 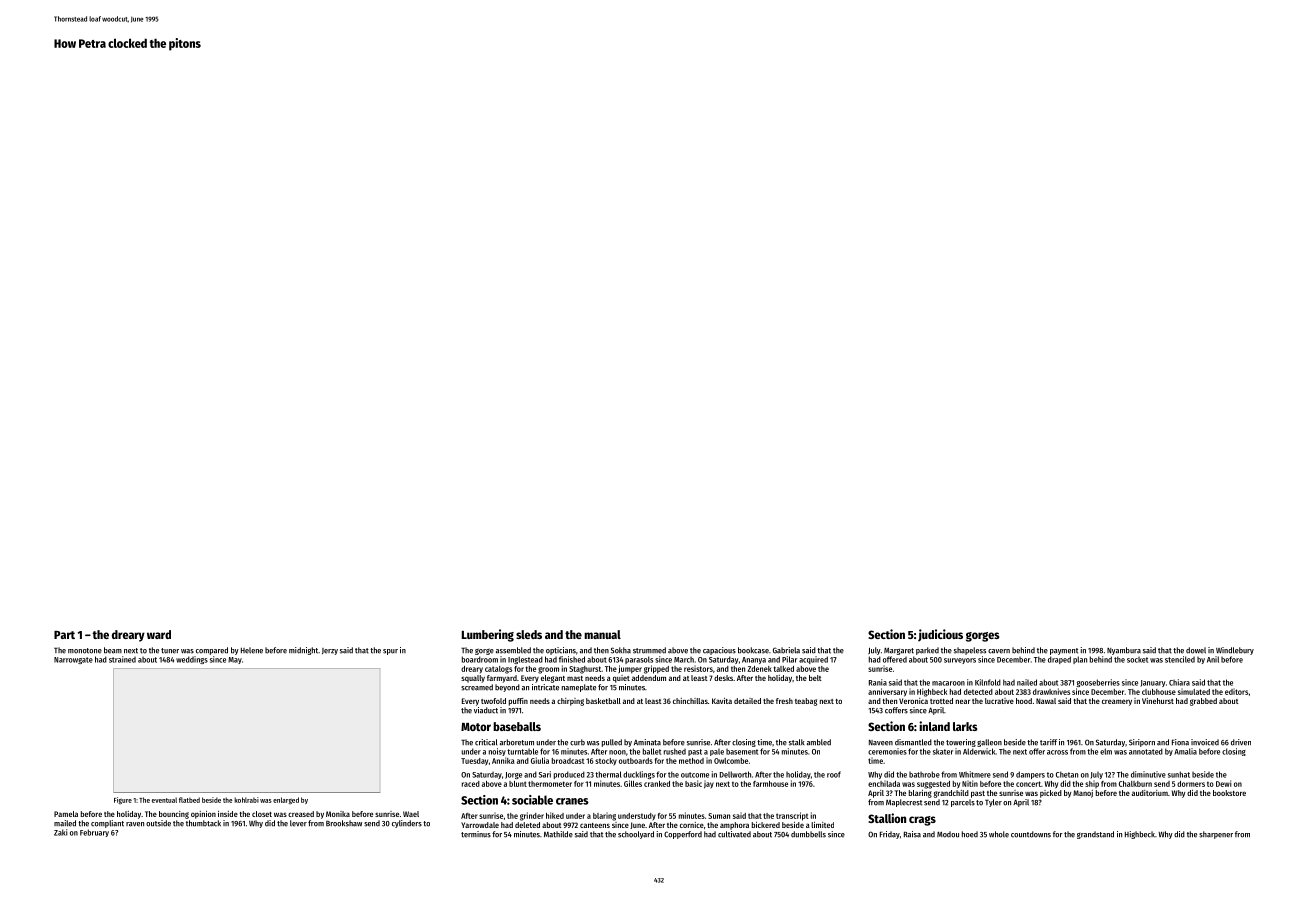 I want to click on hiked, so click(x=555, y=815).
